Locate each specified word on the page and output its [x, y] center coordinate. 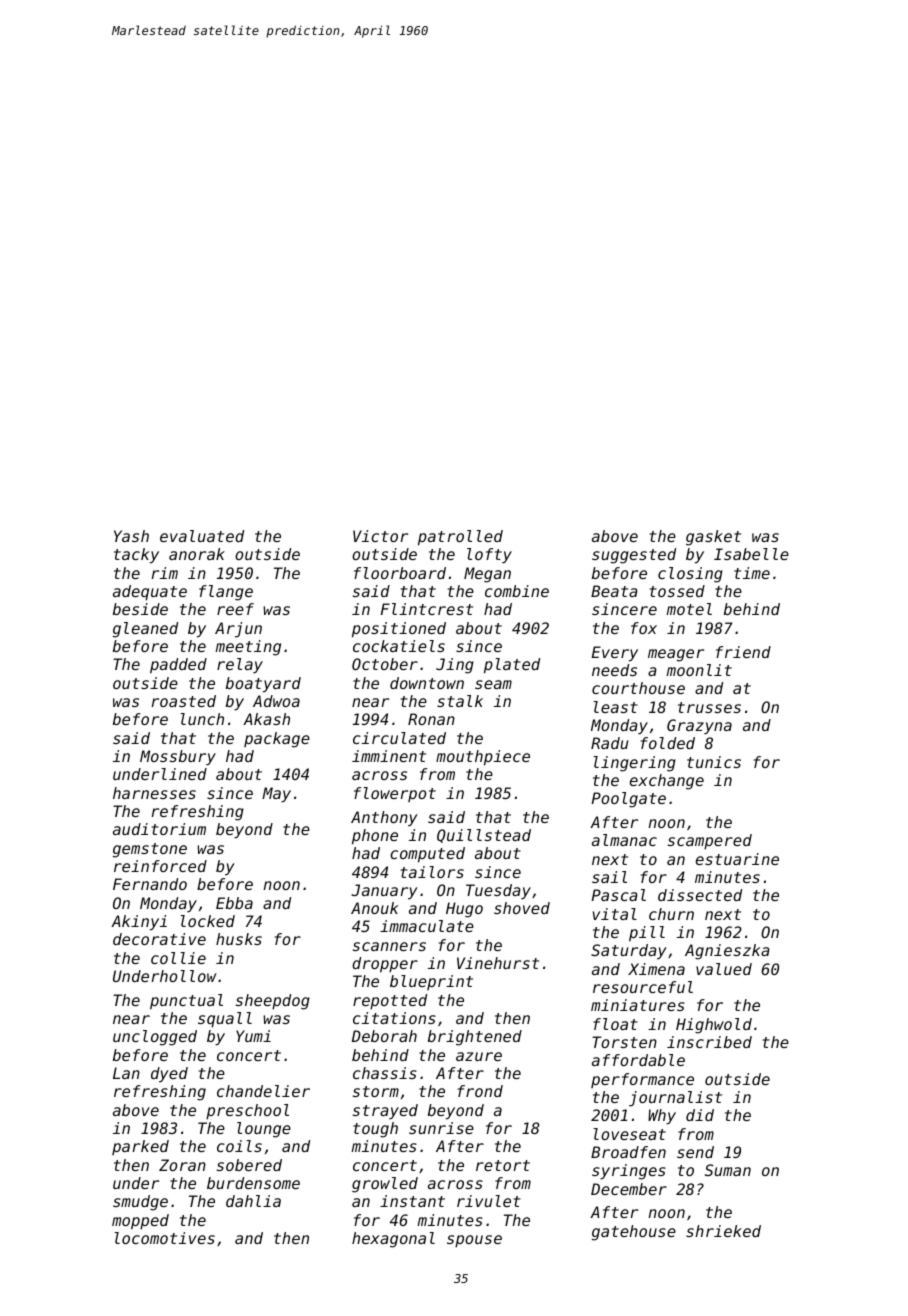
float [615, 1024]
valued [724, 969]
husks [239, 939]
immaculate [427, 926]
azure [479, 1056]
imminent [389, 756]
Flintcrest [427, 609]
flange [226, 593]
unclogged [155, 1038]
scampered [710, 841]
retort [503, 1165]
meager [676, 655]
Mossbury [178, 757]
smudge [140, 1203]
